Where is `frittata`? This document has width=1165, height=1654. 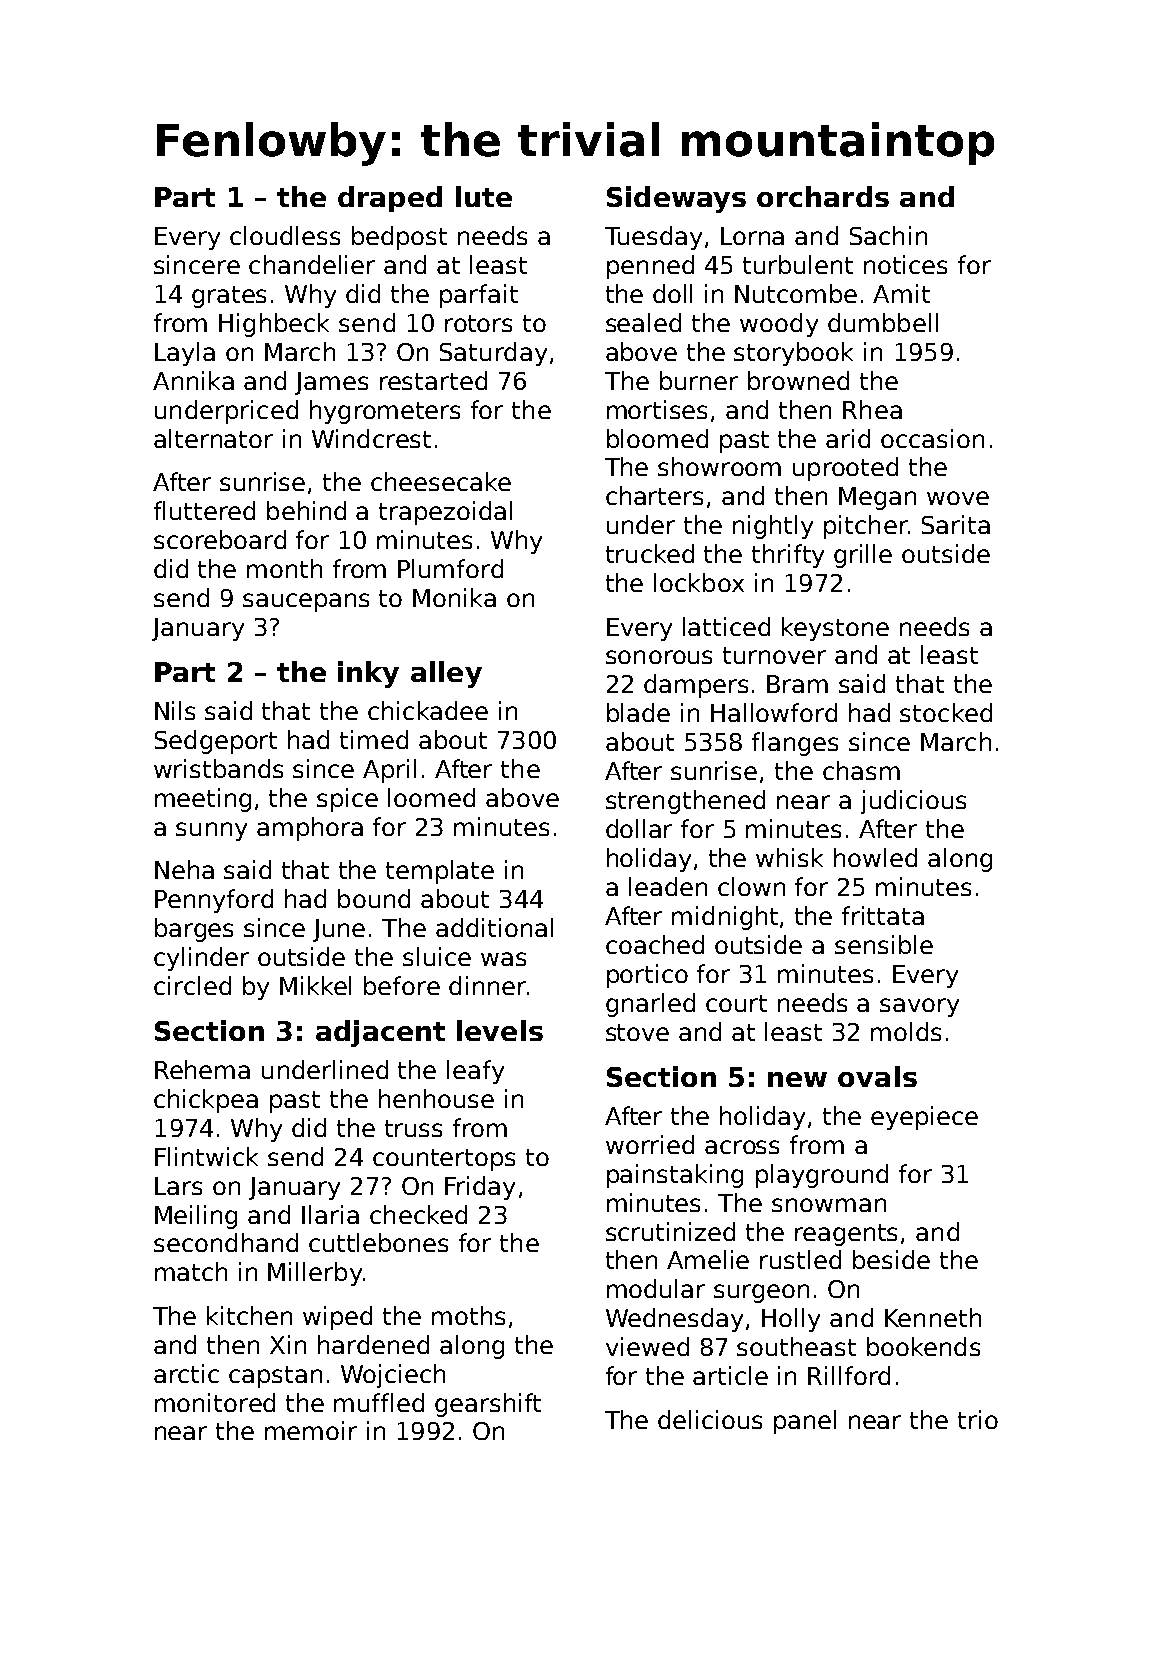
frittata is located at coordinates (883, 915).
